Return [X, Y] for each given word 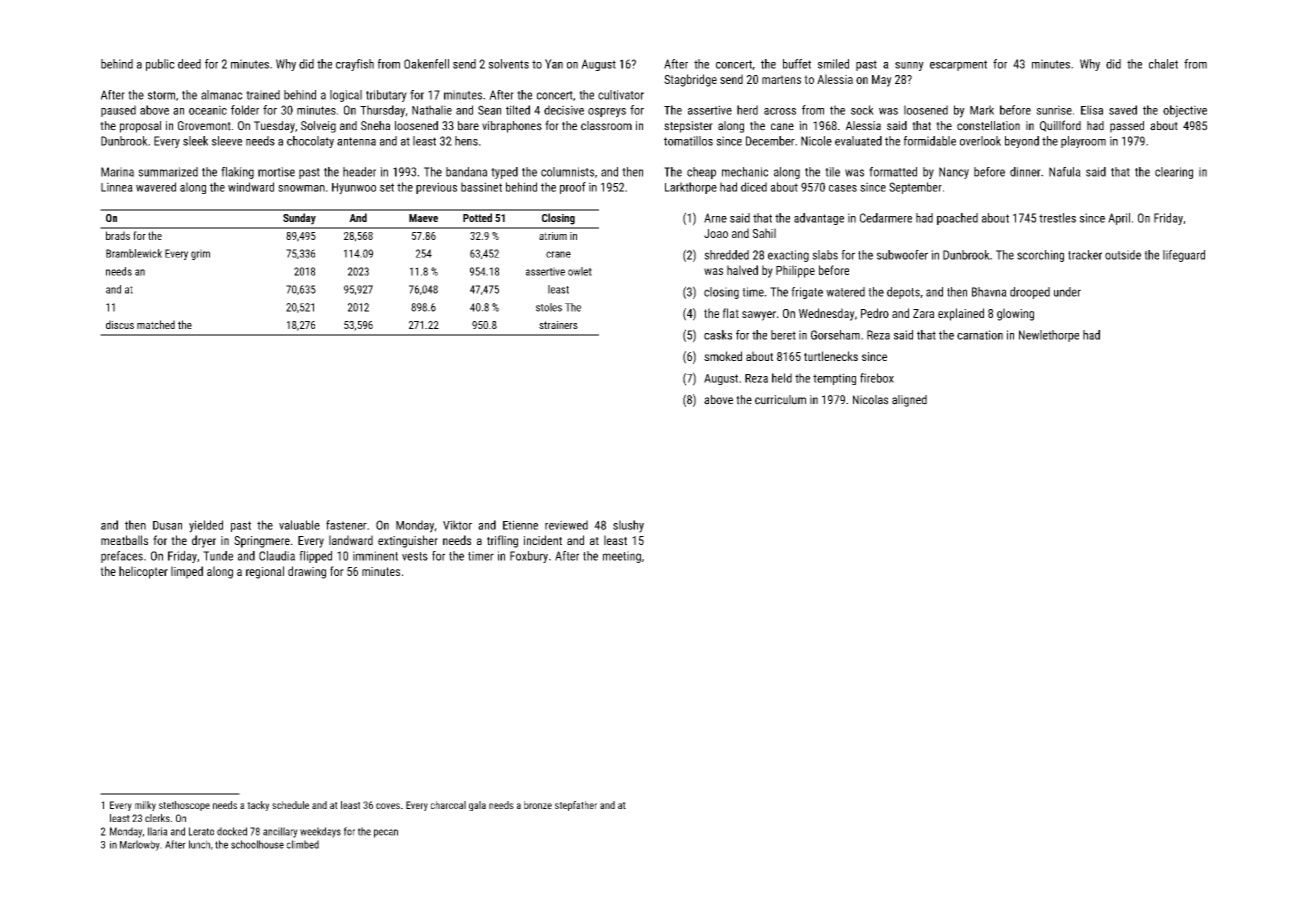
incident [543, 540]
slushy [628, 526]
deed [189, 64]
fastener [346, 525]
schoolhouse [257, 844]
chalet [1163, 64]
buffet [797, 64]
